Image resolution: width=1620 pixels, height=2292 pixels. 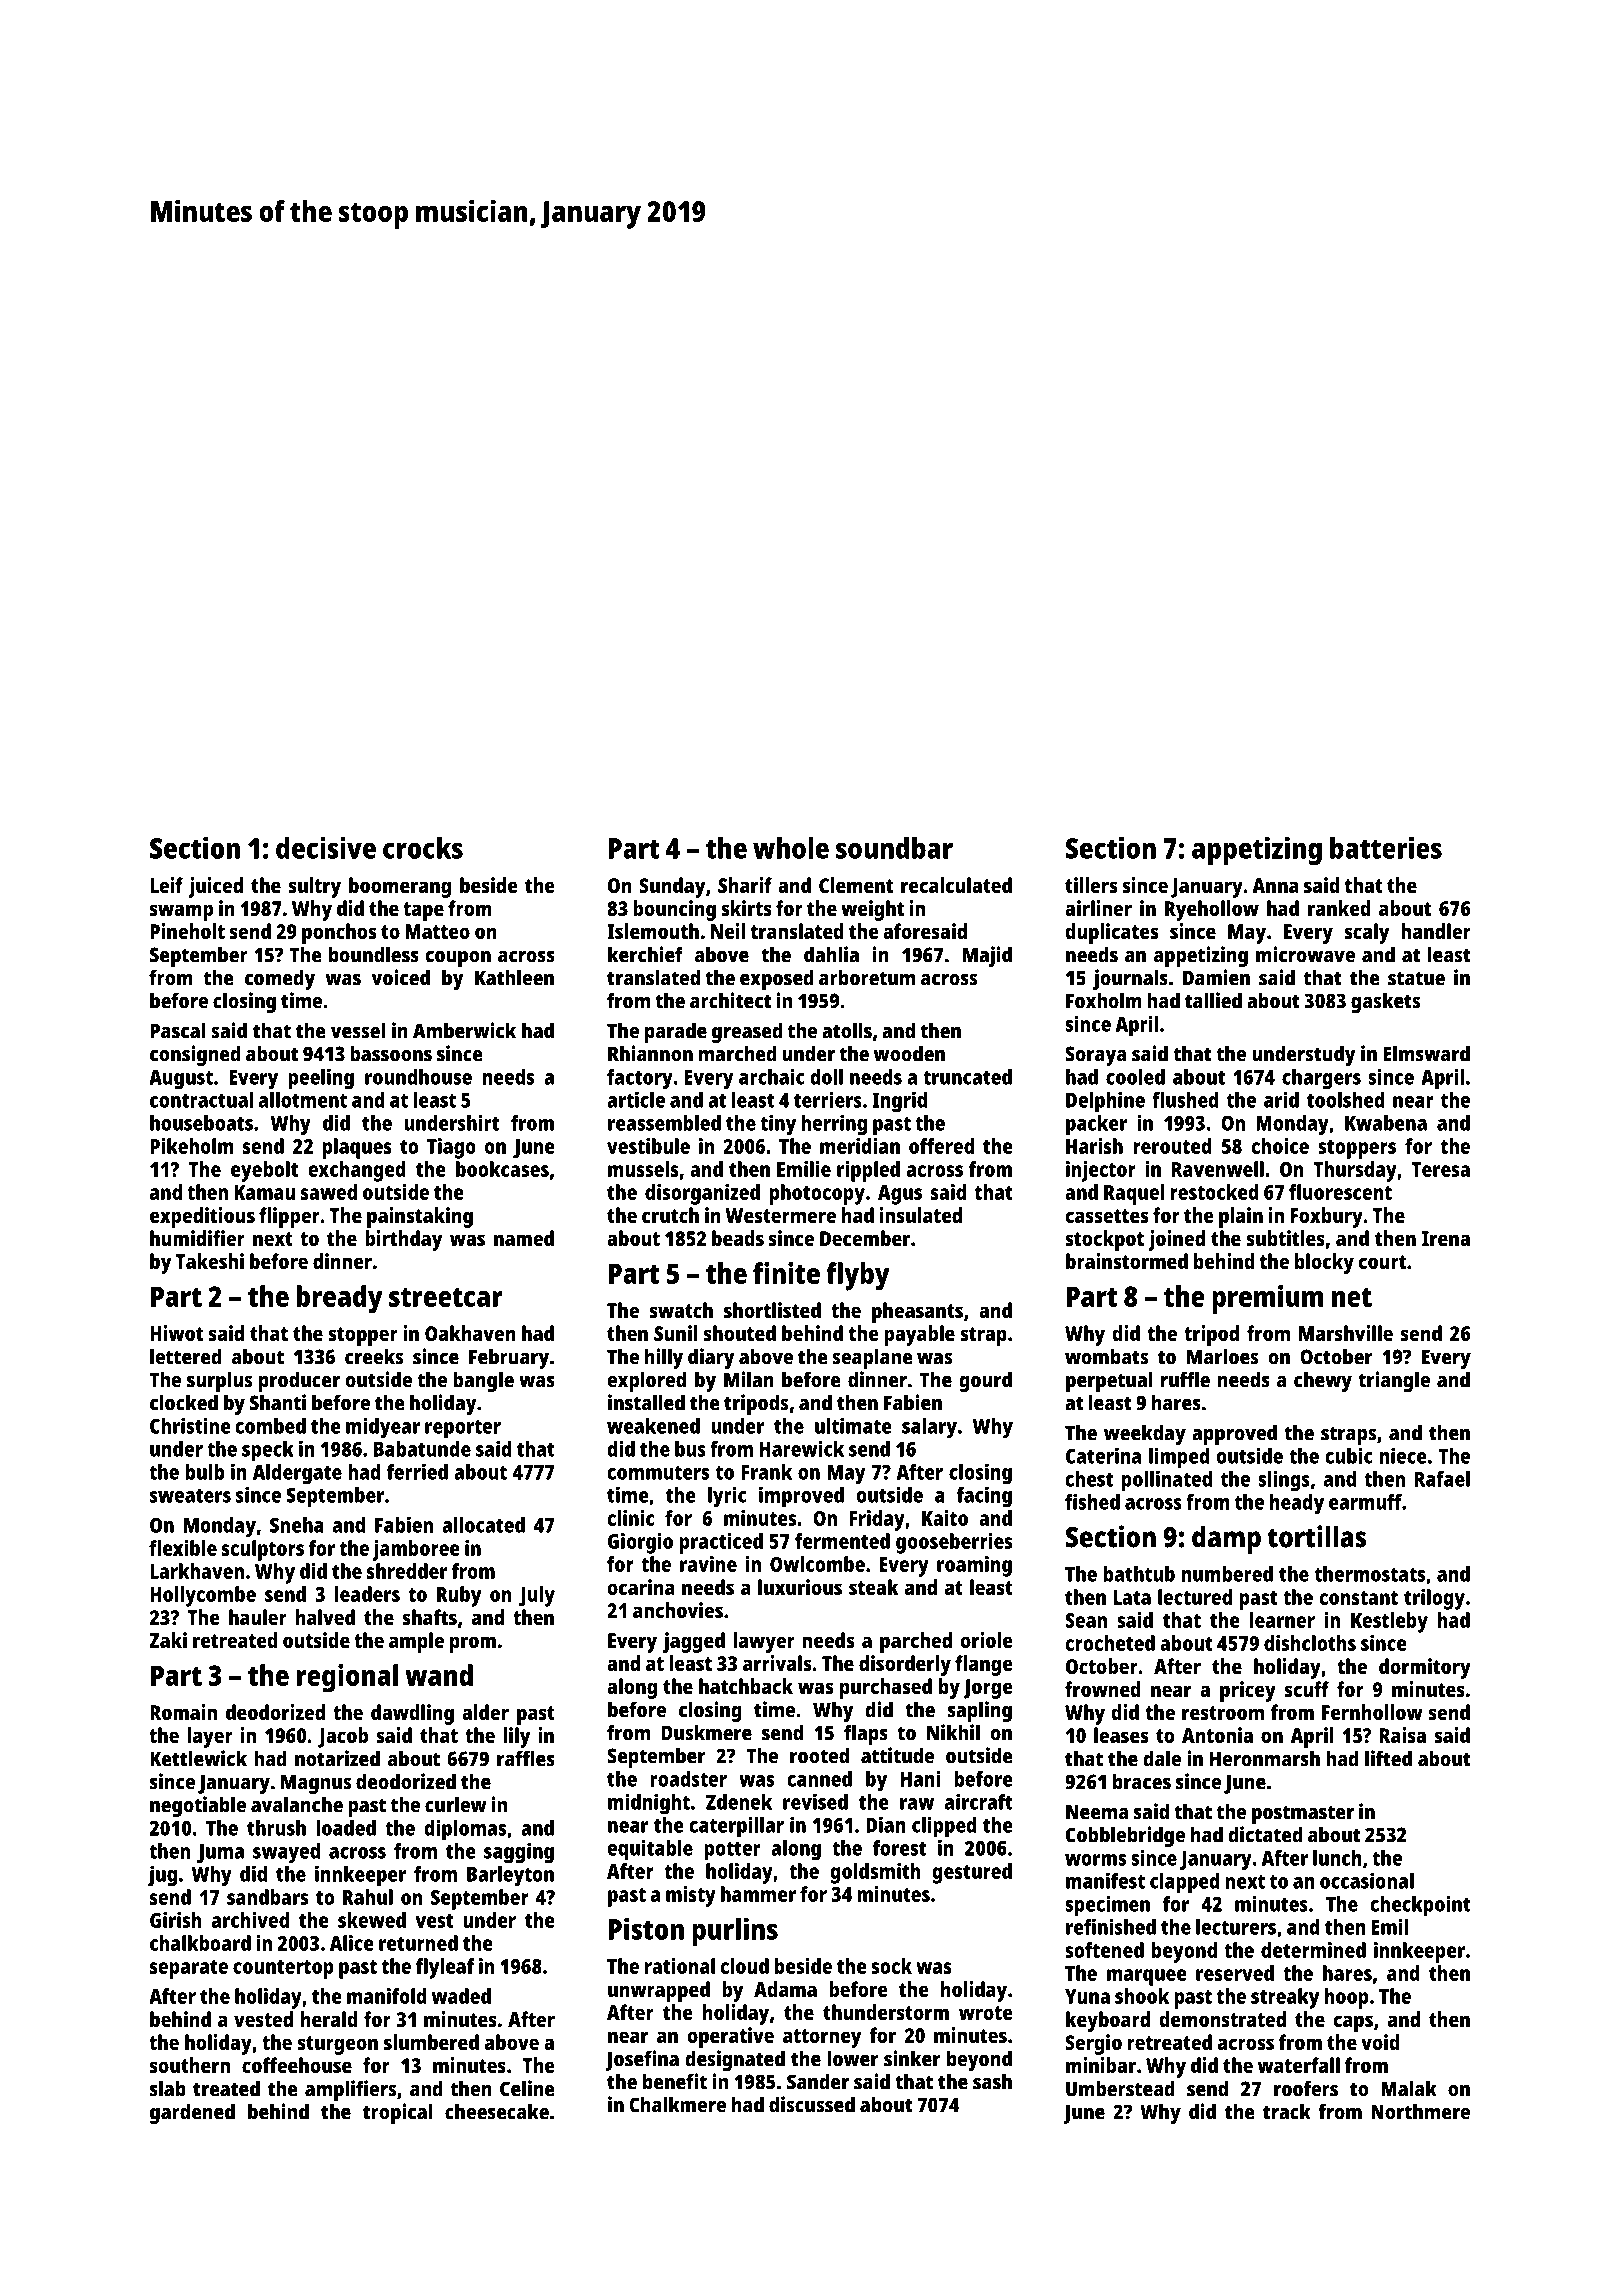 I want to click on facing, so click(x=984, y=1497).
